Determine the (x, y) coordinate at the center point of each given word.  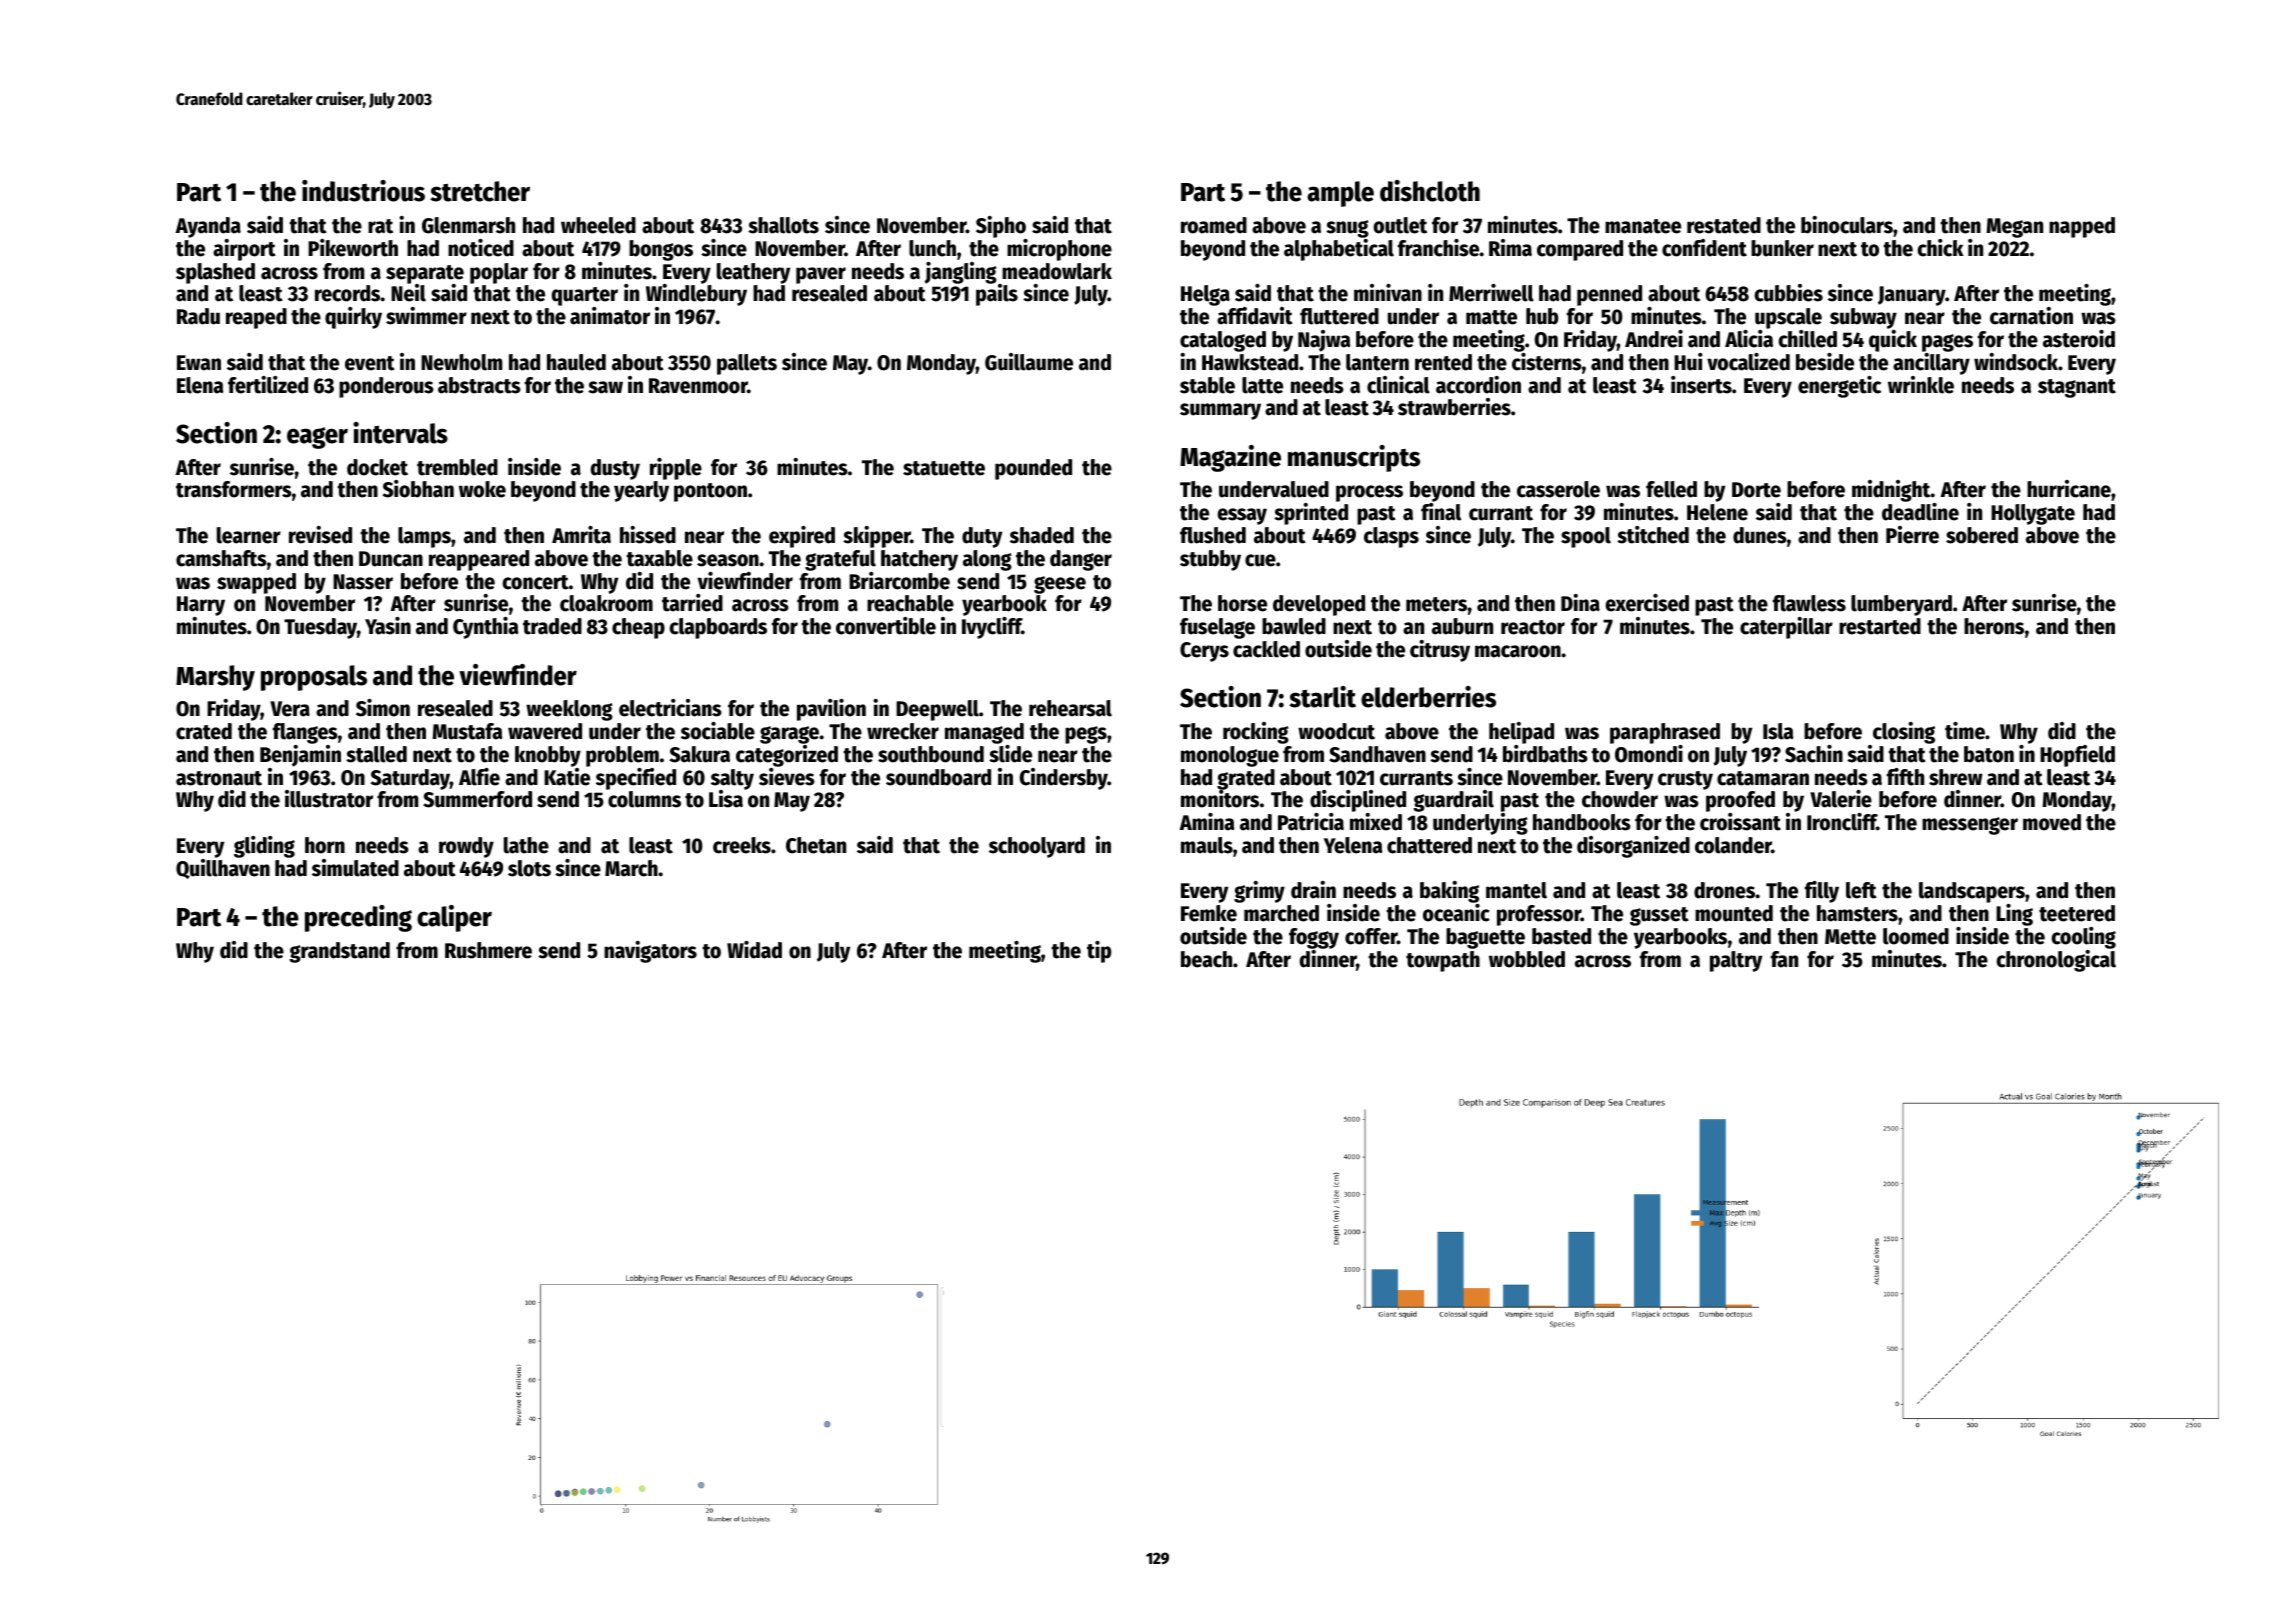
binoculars (1847, 225)
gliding (264, 847)
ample (1340, 194)
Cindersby (1064, 779)
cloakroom (606, 603)
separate (425, 274)
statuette (944, 468)
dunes (1760, 535)
